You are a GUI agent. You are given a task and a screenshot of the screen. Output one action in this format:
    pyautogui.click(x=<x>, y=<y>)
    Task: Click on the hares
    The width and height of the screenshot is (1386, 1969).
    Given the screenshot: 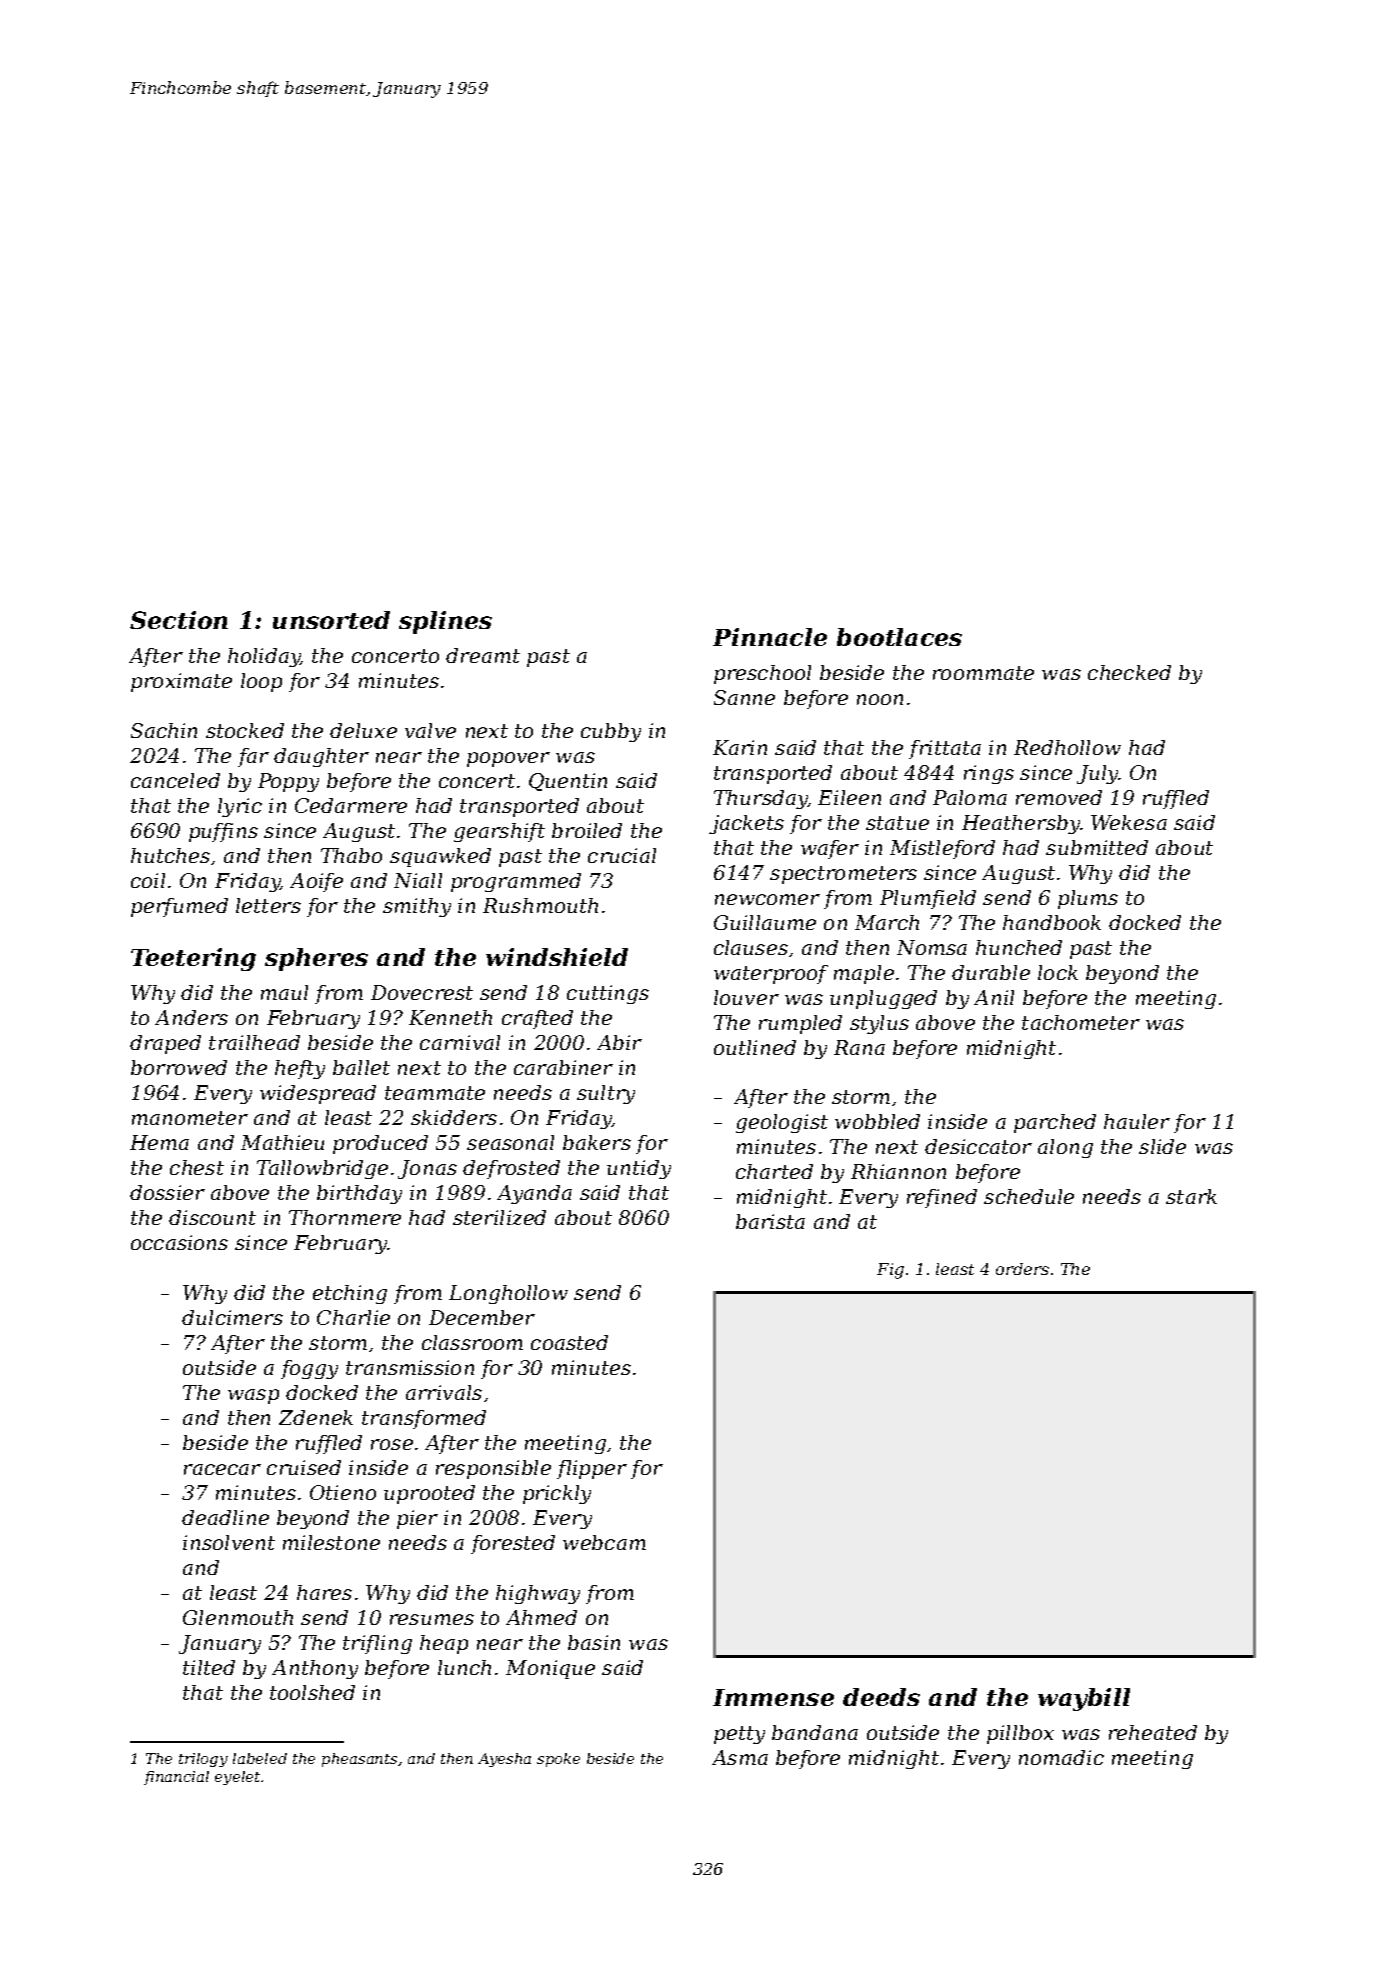 What is the action you would take?
    pyautogui.click(x=324, y=1592)
